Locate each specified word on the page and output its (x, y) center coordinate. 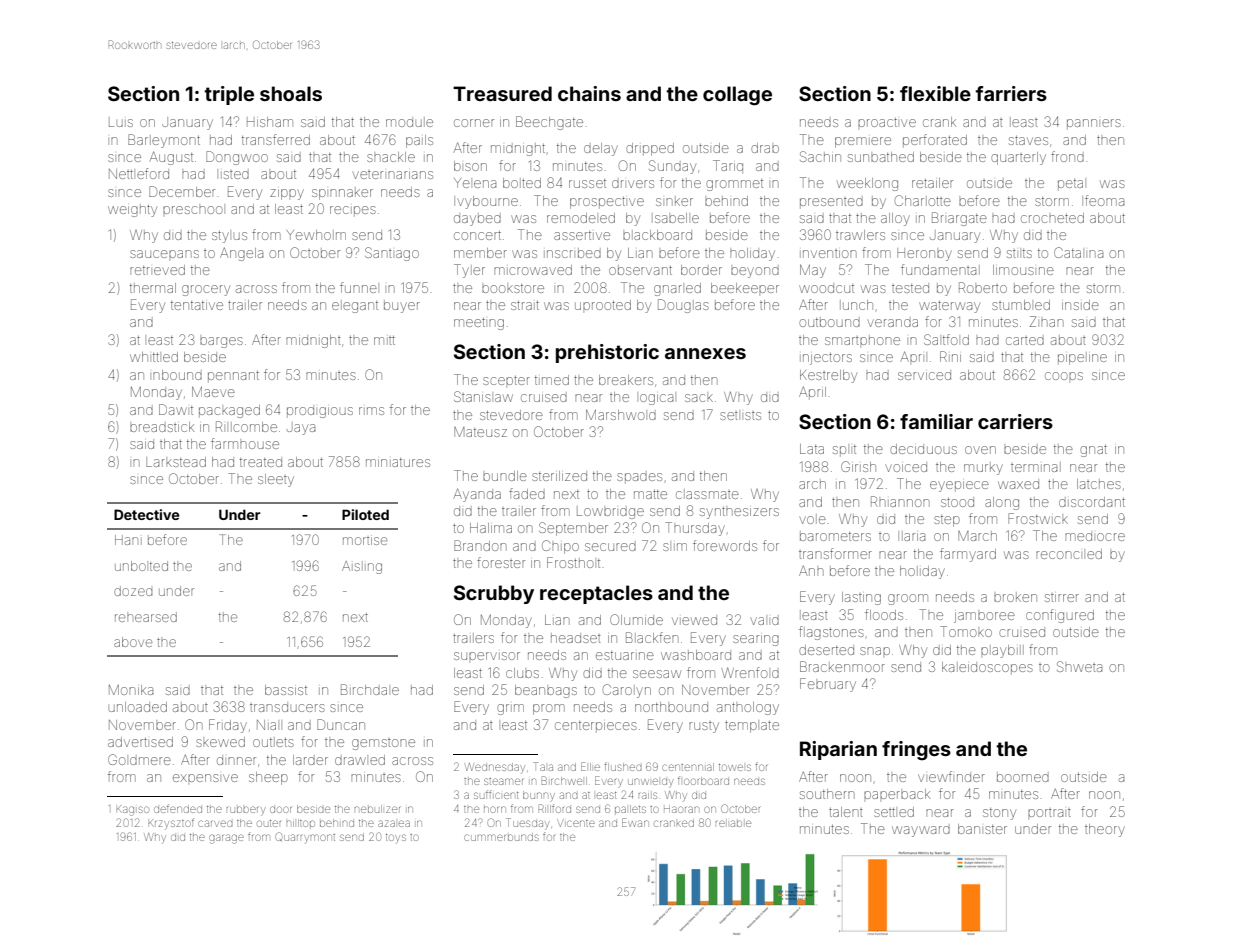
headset (576, 638)
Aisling (362, 567)
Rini (950, 356)
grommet (734, 185)
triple (229, 95)
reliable (733, 823)
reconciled (1069, 554)
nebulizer (377, 809)
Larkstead (176, 462)
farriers (1011, 93)
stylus (229, 237)
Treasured (502, 93)
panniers (1094, 124)
